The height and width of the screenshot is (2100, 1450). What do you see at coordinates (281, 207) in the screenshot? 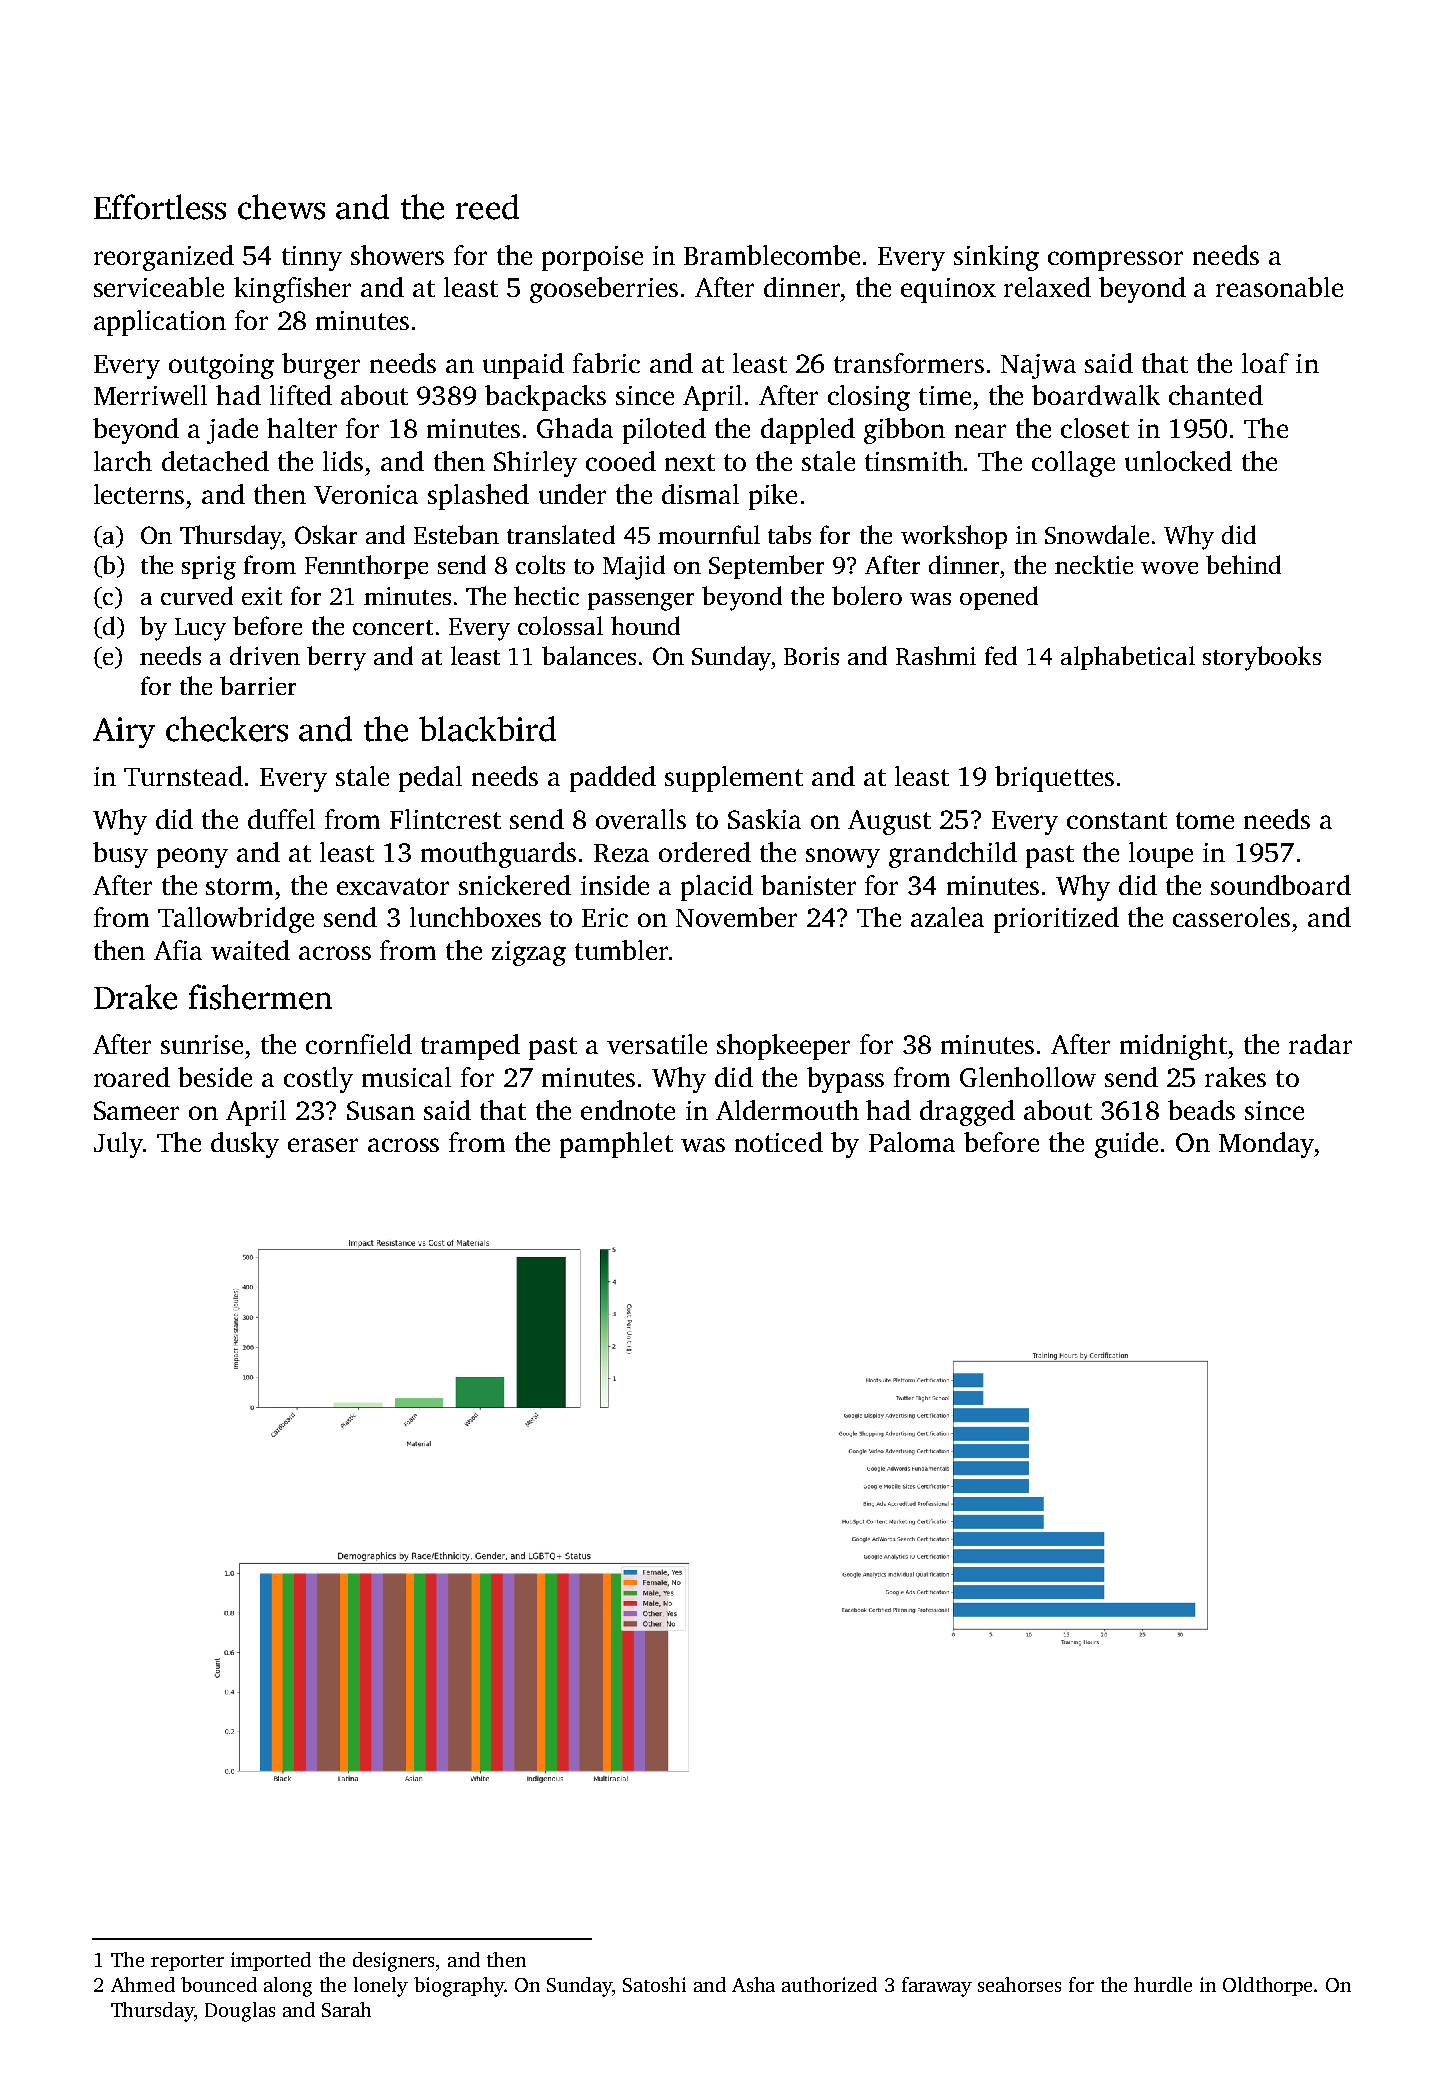
I see `chews` at bounding box center [281, 207].
